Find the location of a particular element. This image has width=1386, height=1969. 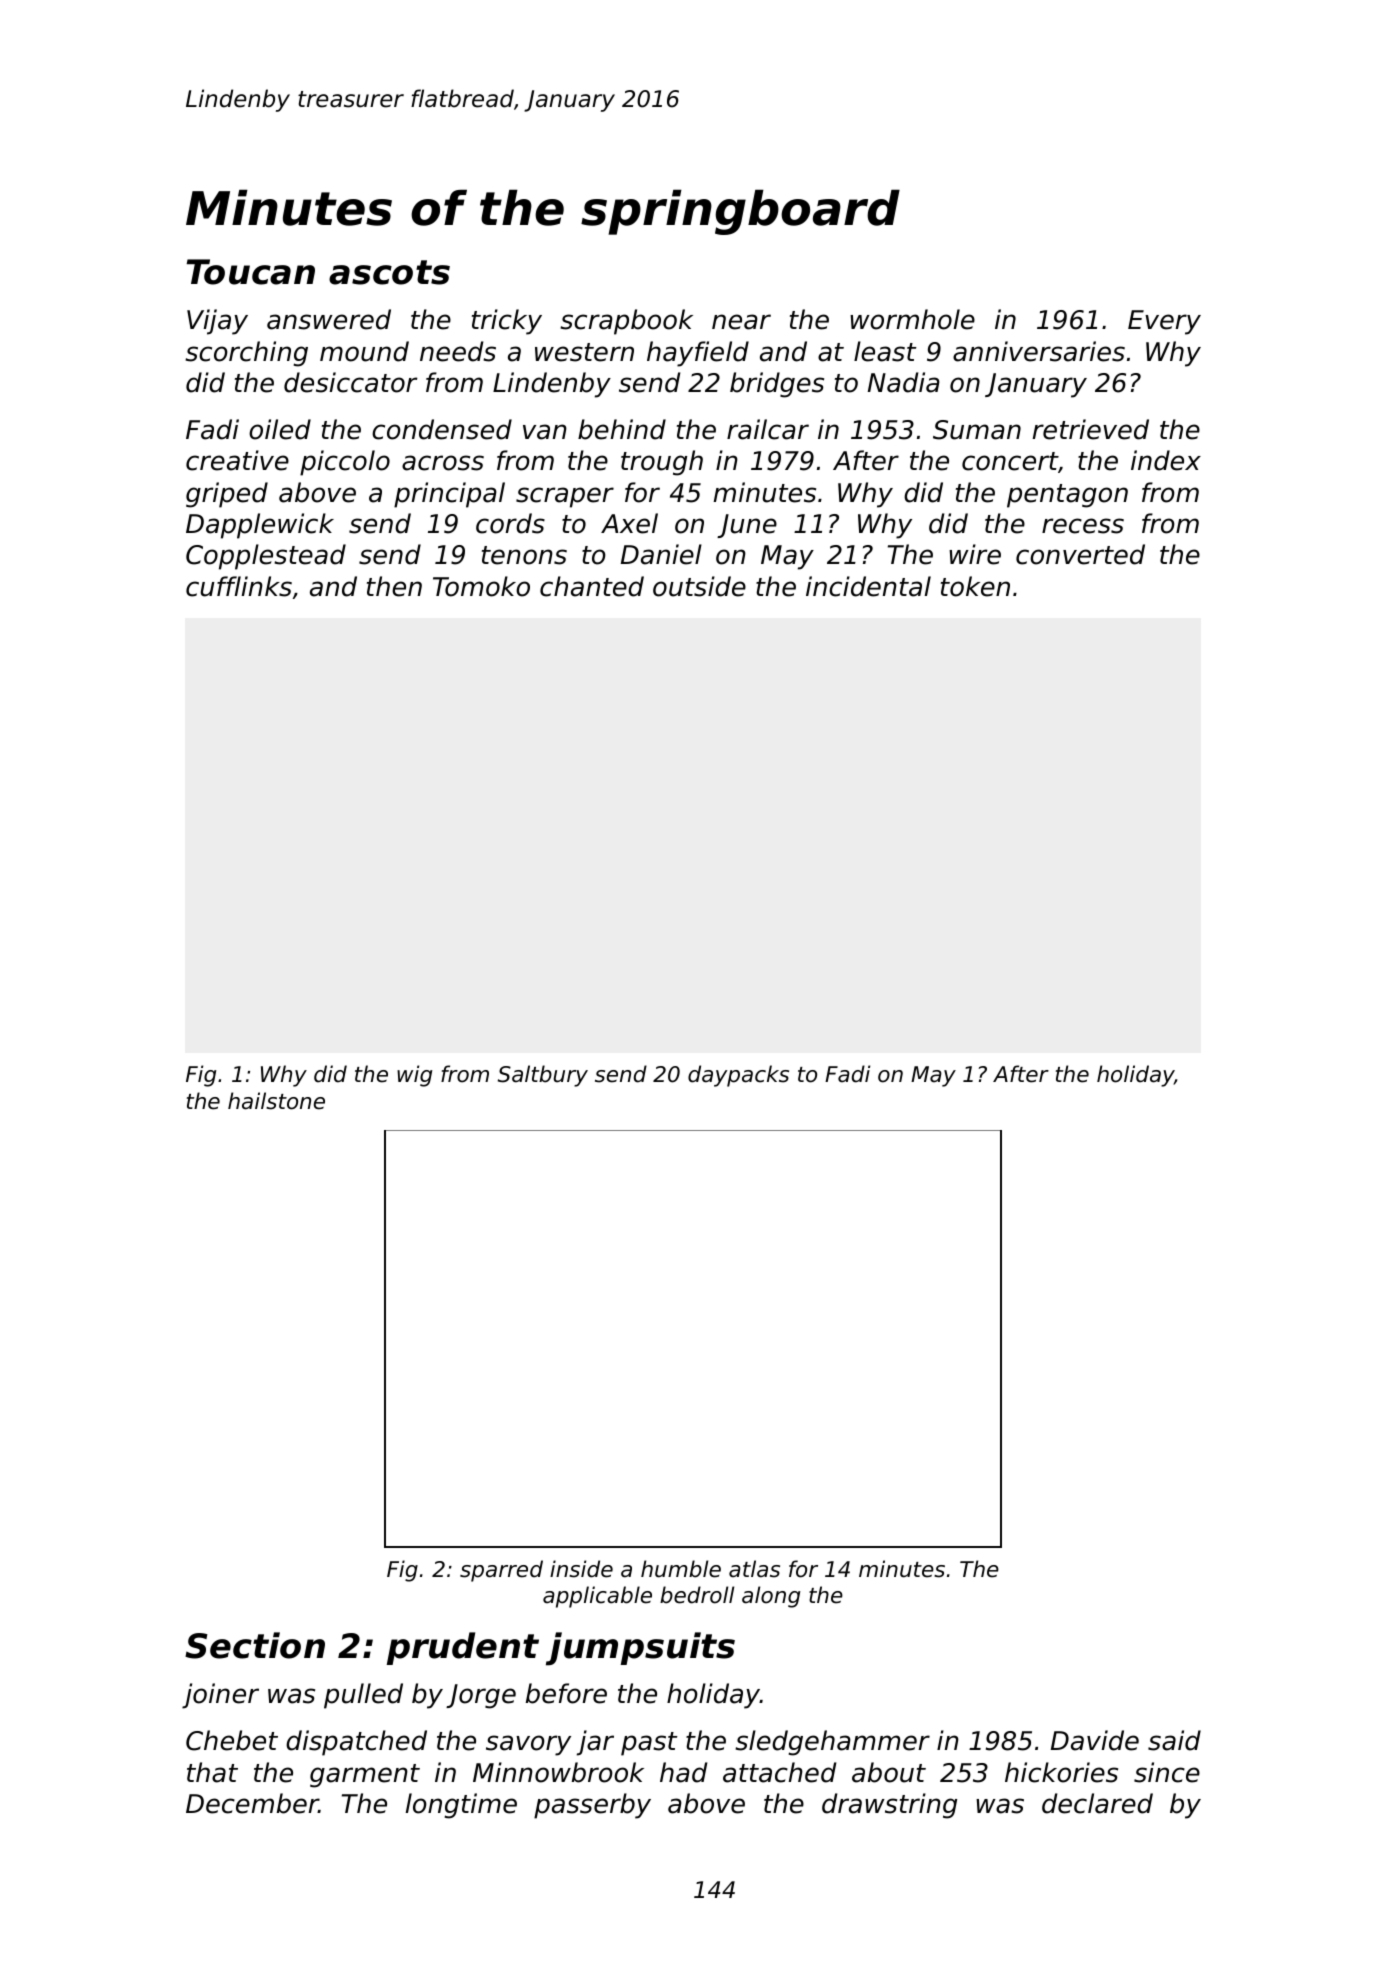

passerby is located at coordinates (592, 1806).
